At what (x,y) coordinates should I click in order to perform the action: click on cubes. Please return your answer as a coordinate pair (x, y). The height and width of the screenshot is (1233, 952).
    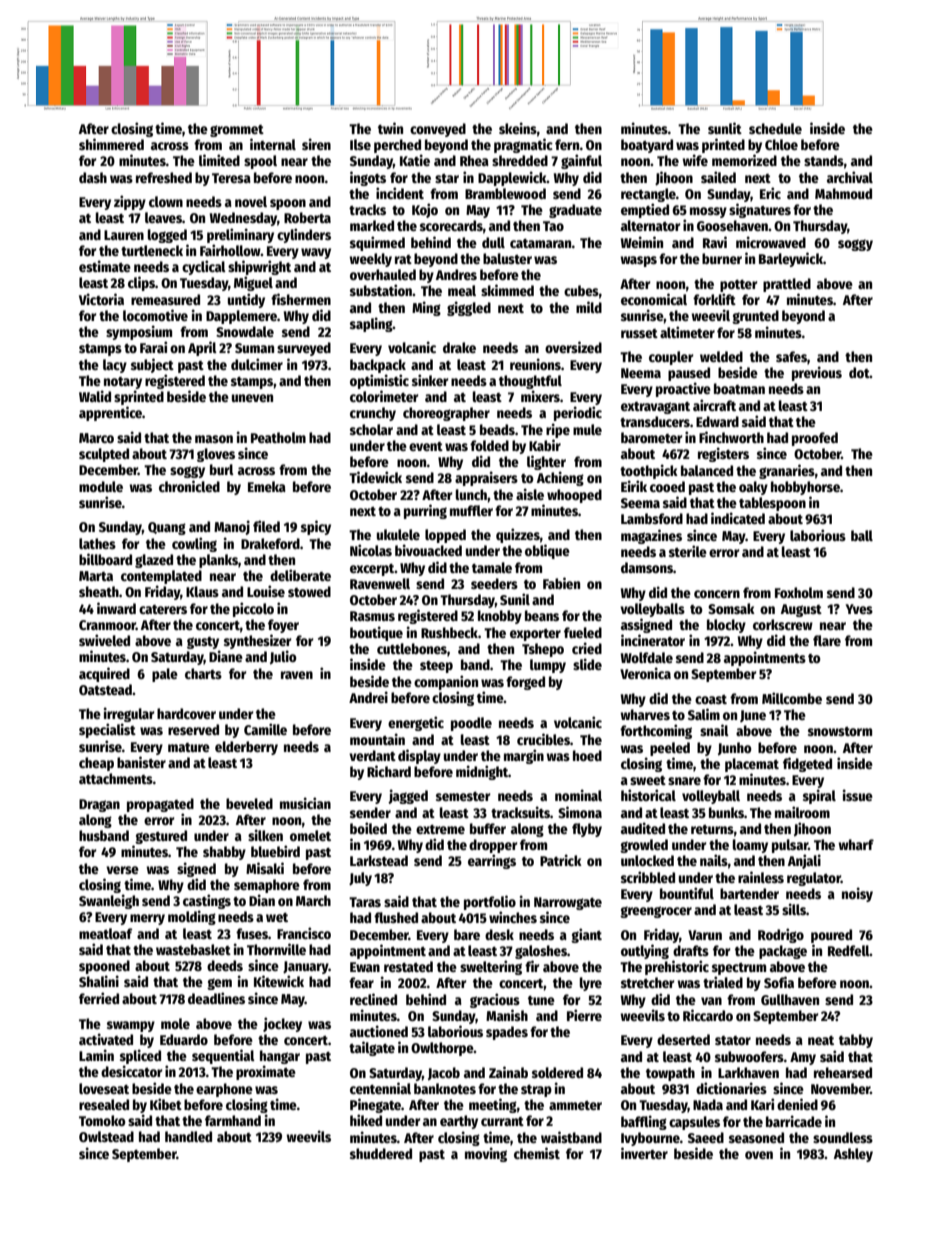
    Looking at the image, I should click on (581, 290).
